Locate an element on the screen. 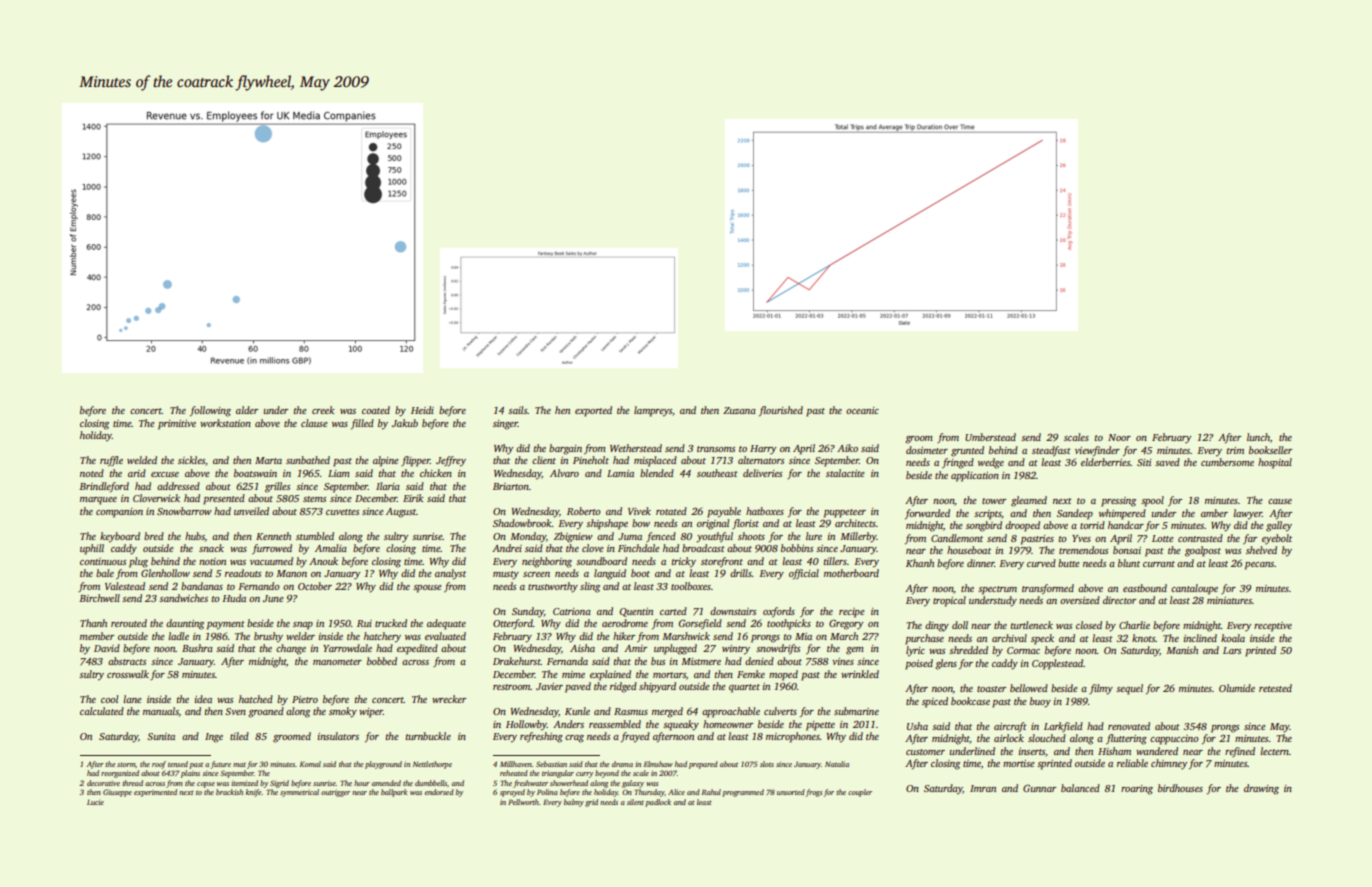 The height and width of the screenshot is (887, 1372). creek is located at coordinates (323, 410).
